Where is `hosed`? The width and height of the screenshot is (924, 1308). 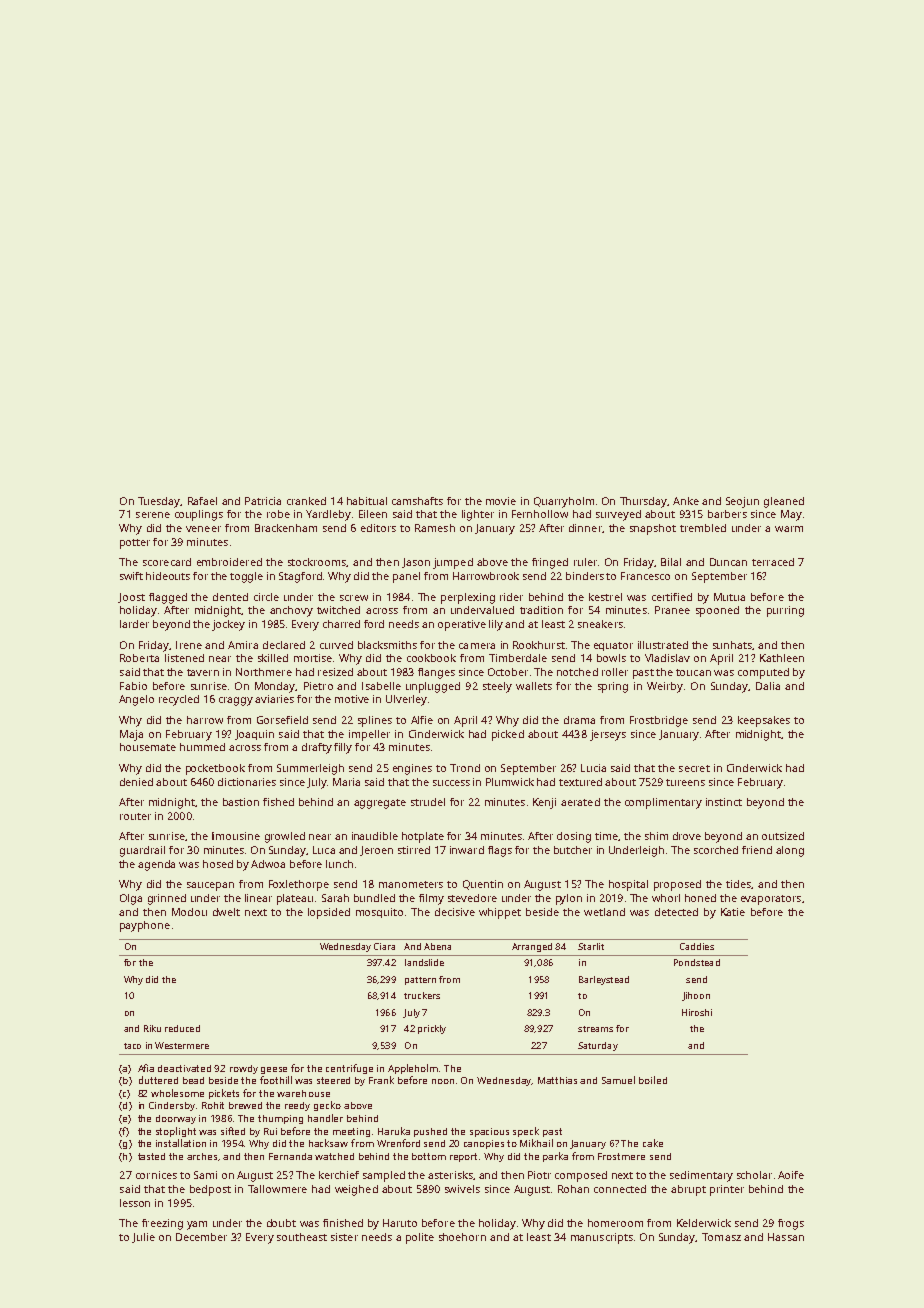 hosed is located at coordinates (218, 864).
